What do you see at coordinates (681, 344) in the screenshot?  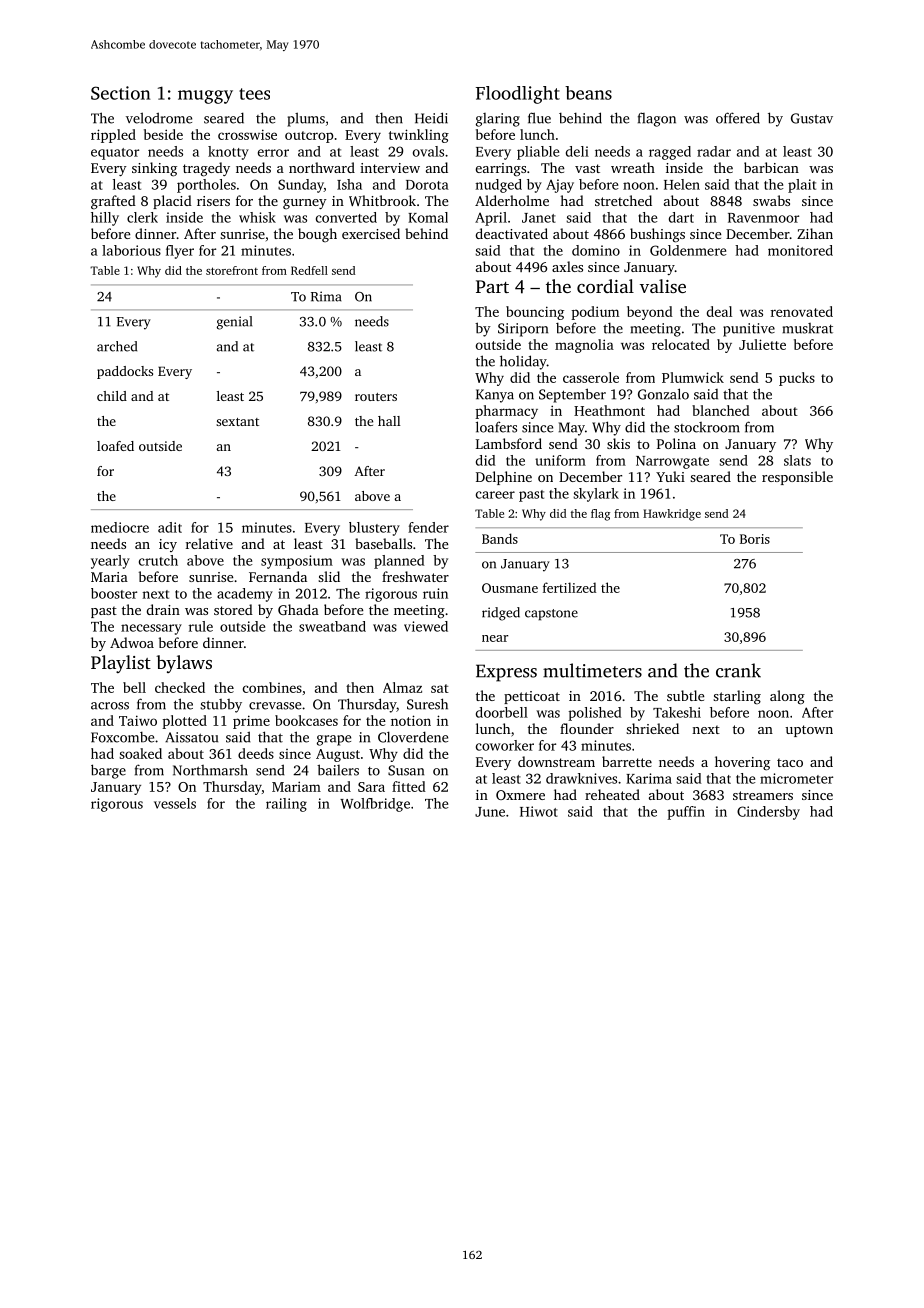 I see `relocated` at bounding box center [681, 344].
